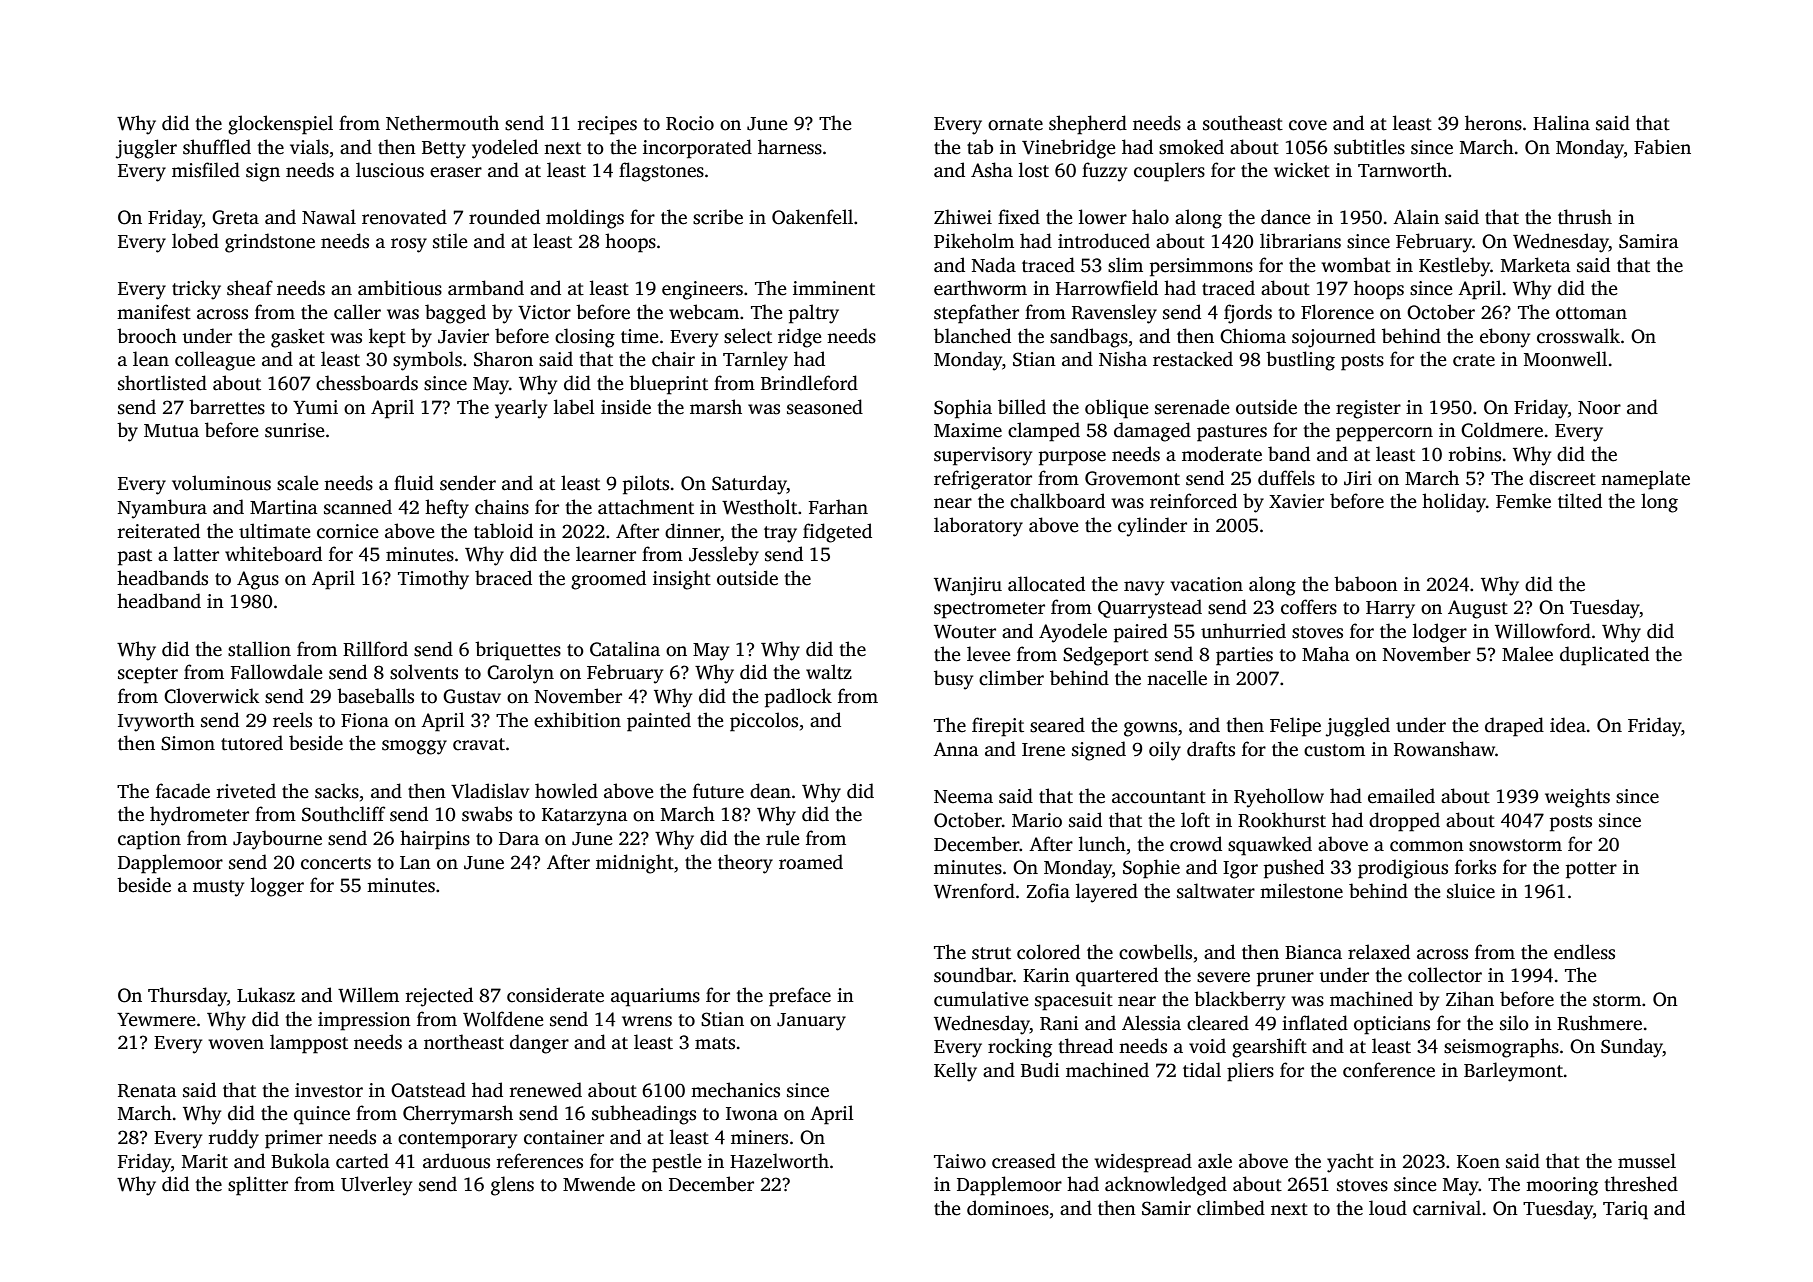 The height and width of the screenshot is (1282, 1813). What do you see at coordinates (1243, 123) in the screenshot?
I see `southeast` at bounding box center [1243, 123].
